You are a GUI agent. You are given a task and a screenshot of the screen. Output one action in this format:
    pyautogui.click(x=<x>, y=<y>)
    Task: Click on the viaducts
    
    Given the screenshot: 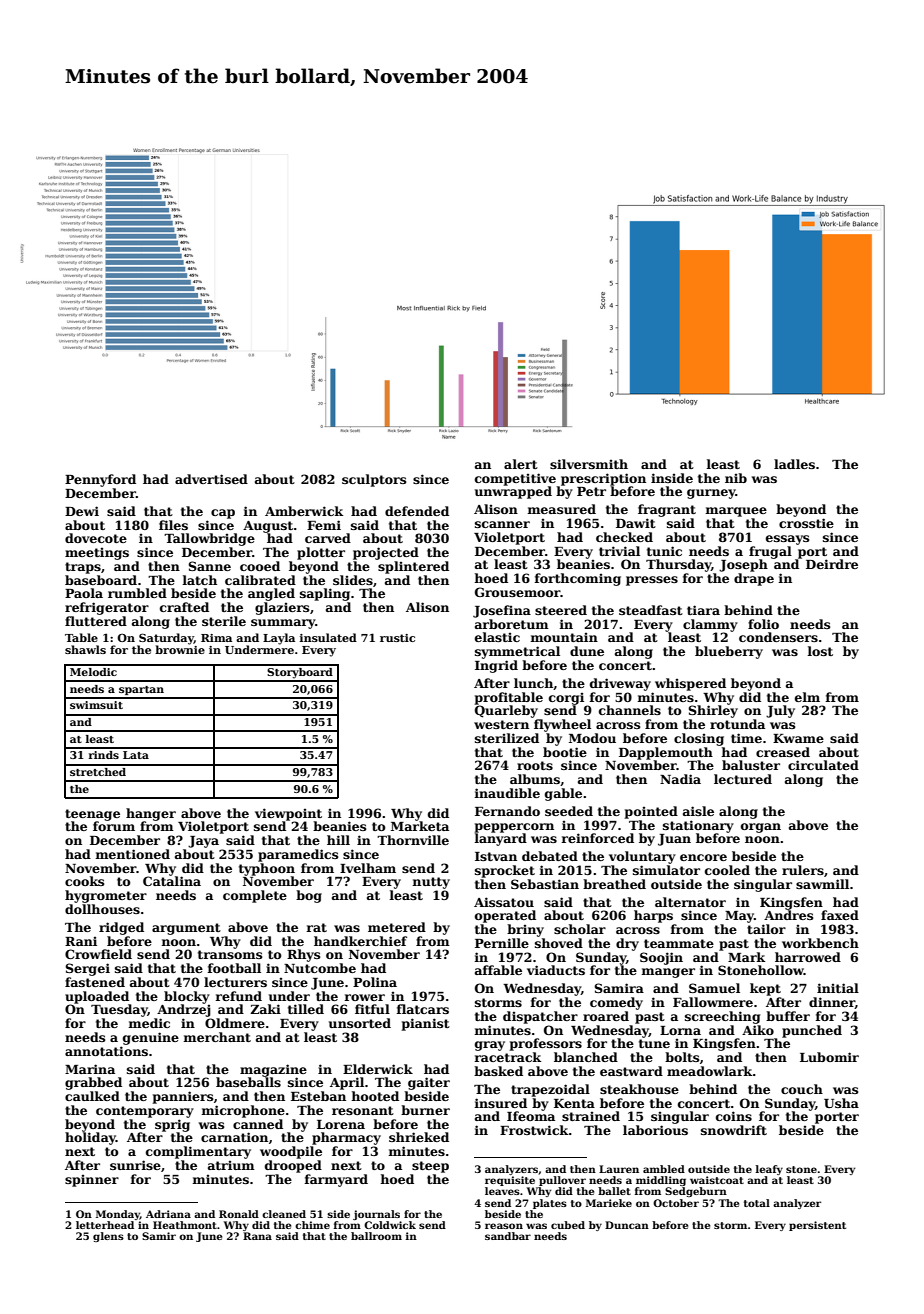 What is the action you would take?
    pyautogui.click(x=556, y=970)
